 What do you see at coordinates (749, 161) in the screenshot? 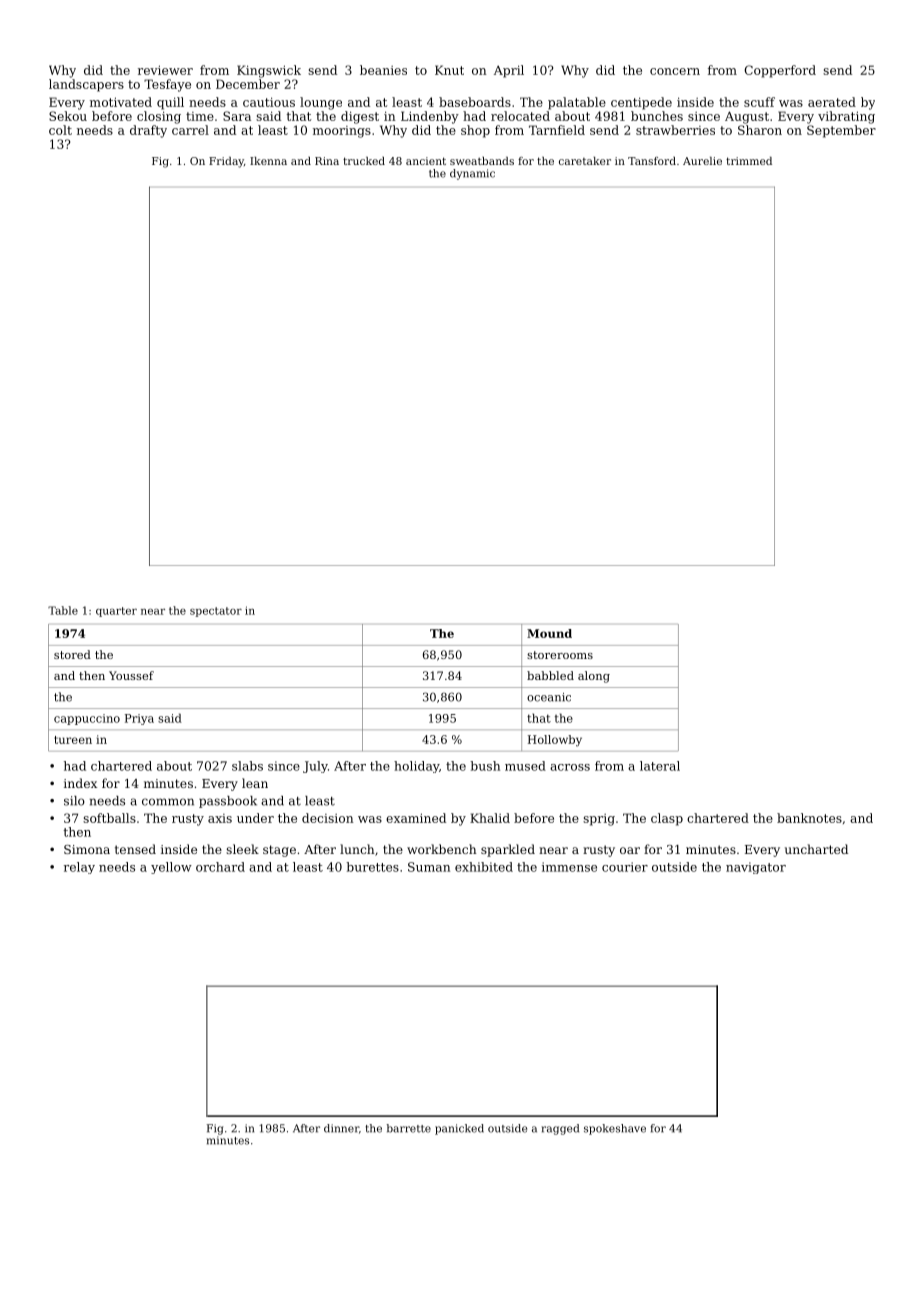
I see `trimmed` at bounding box center [749, 161].
